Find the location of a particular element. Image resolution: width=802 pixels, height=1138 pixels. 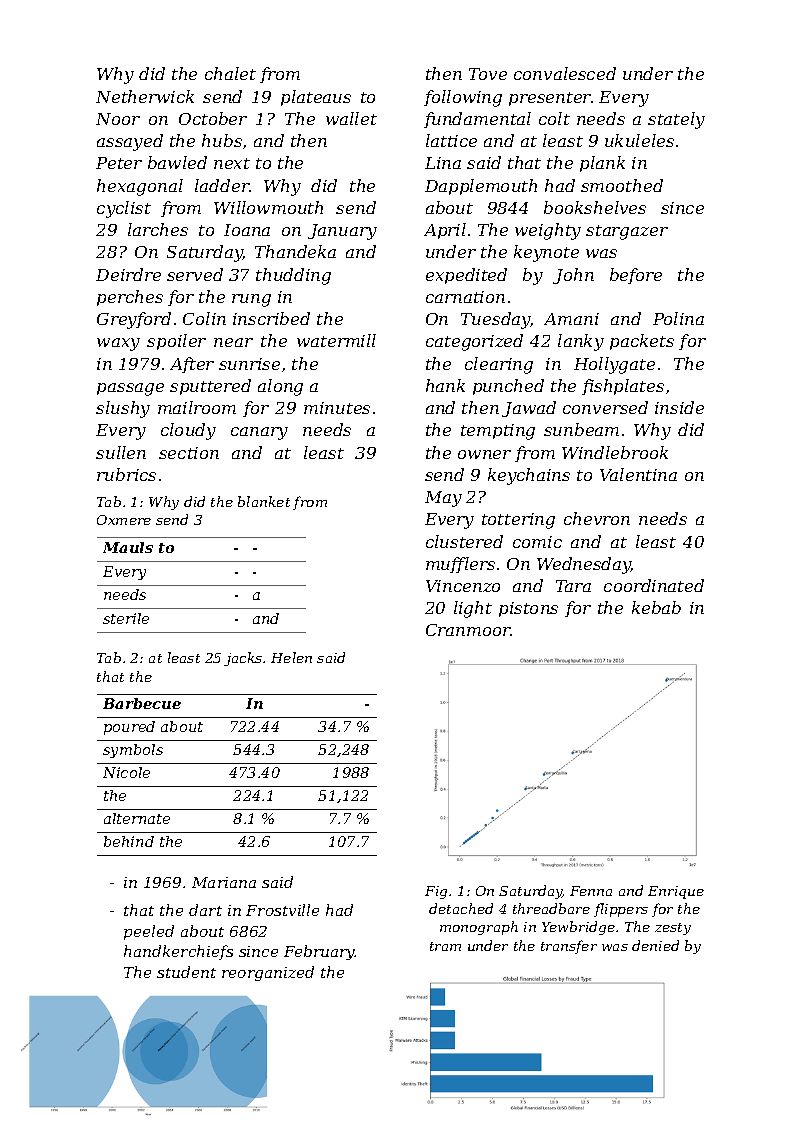

sunrise is located at coordinates (249, 364).
